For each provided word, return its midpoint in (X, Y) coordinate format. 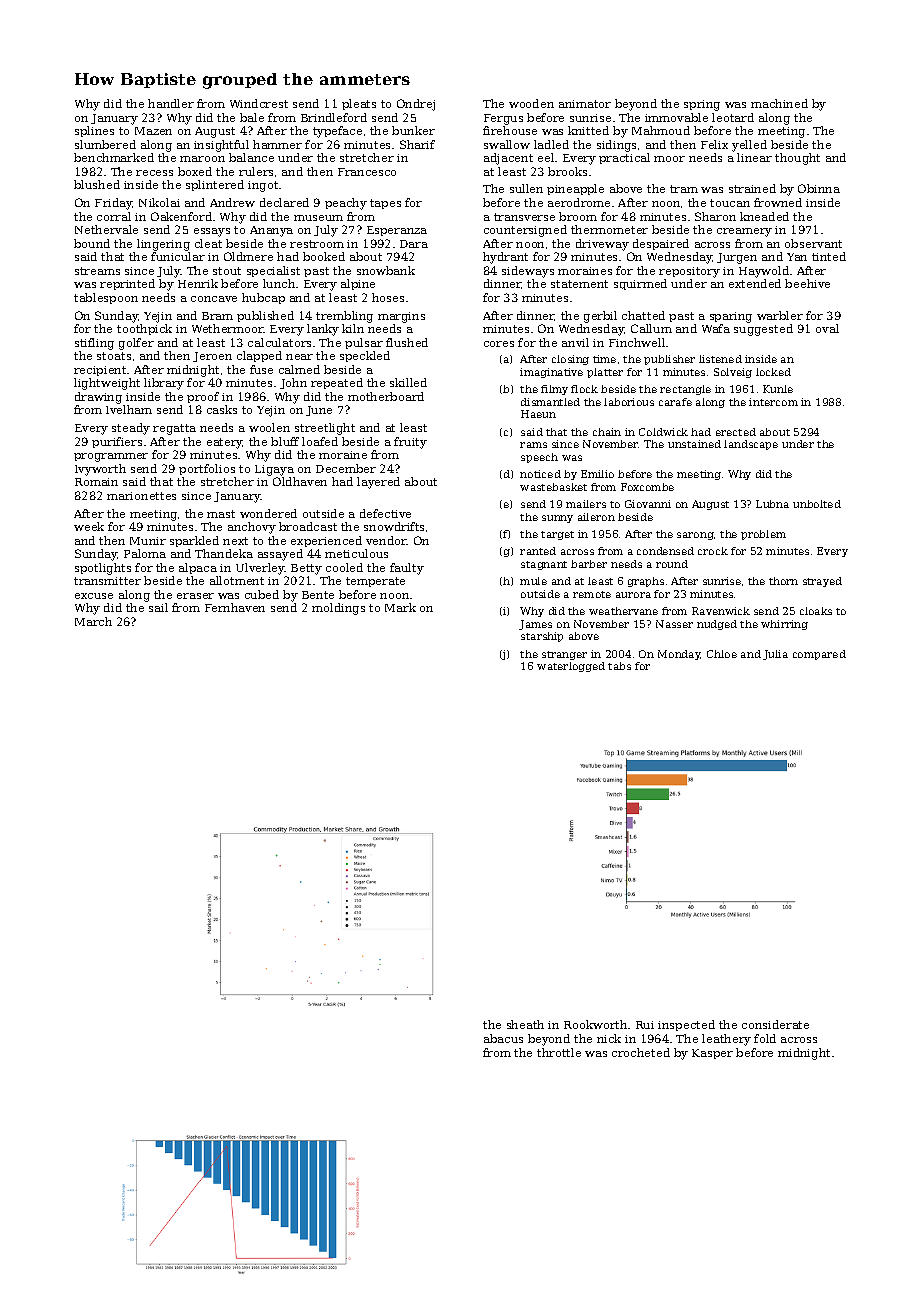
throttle (559, 1052)
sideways (528, 272)
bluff (285, 441)
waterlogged (571, 667)
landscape (751, 445)
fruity (410, 443)
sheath (525, 1024)
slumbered (105, 144)
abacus (503, 1038)
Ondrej (416, 105)
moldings (338, 609)
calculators (279, 342)
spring (702, 105)
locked (773, 372)
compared (819, 655)
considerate (775, 1024)
